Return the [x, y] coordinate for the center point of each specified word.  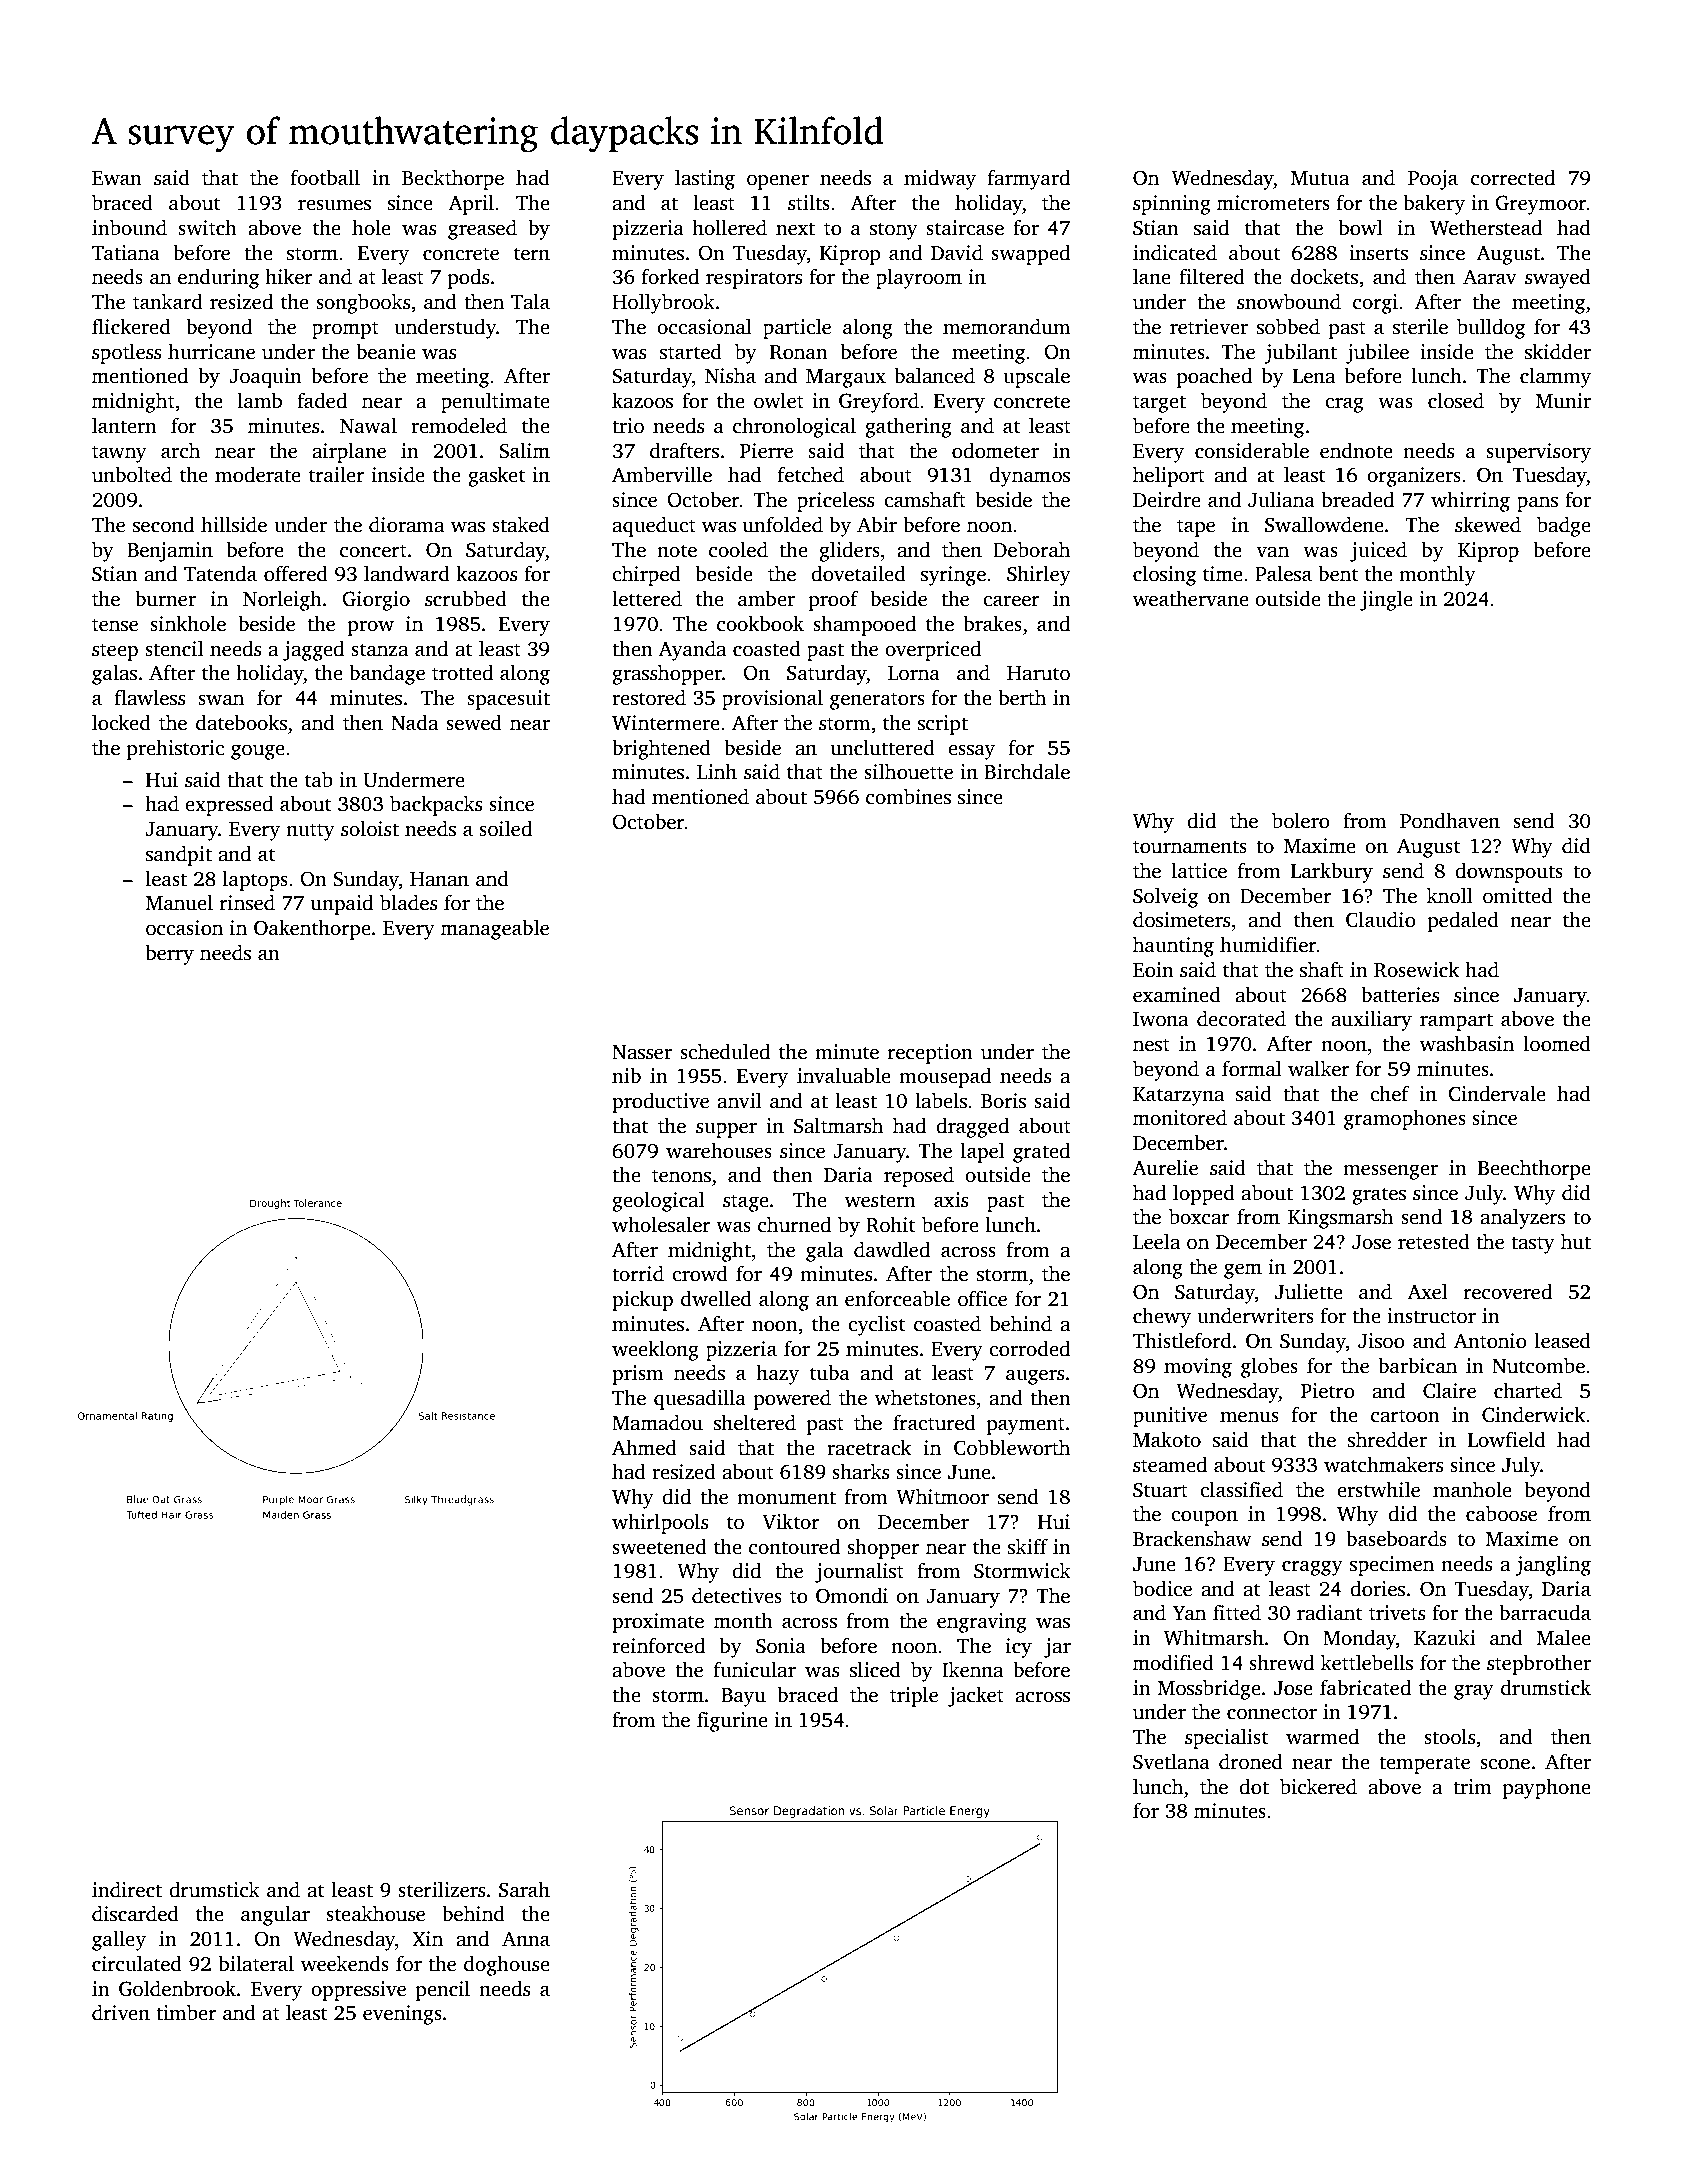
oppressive [358, 1991]
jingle [1386, 601]
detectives [737, 1595]
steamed [1170, 1464]
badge [1564, 526]
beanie [386, 351]
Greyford [879, 402]
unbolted [132, 474]
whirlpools [660, 1523]
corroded [1029, 1348]
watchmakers [1383, 1464]
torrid [638, 1273]
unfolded [783, 524]
